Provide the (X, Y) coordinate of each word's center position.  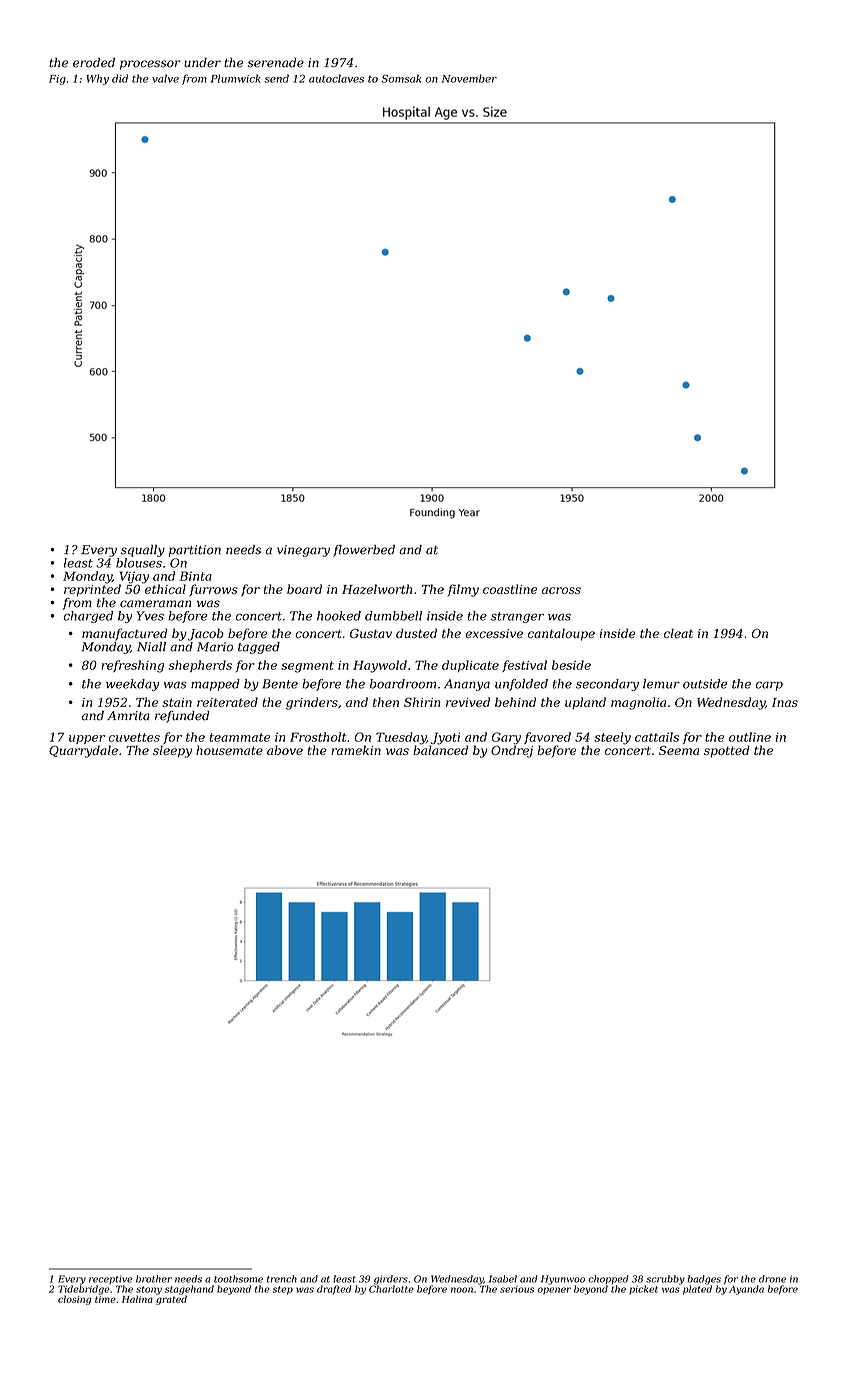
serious (517, 1289)
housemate (229, 750)
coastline (510, 589)
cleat (678, 633)
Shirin (422, 702)
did (120, 78)
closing (74, 1300)
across (561, 590)
